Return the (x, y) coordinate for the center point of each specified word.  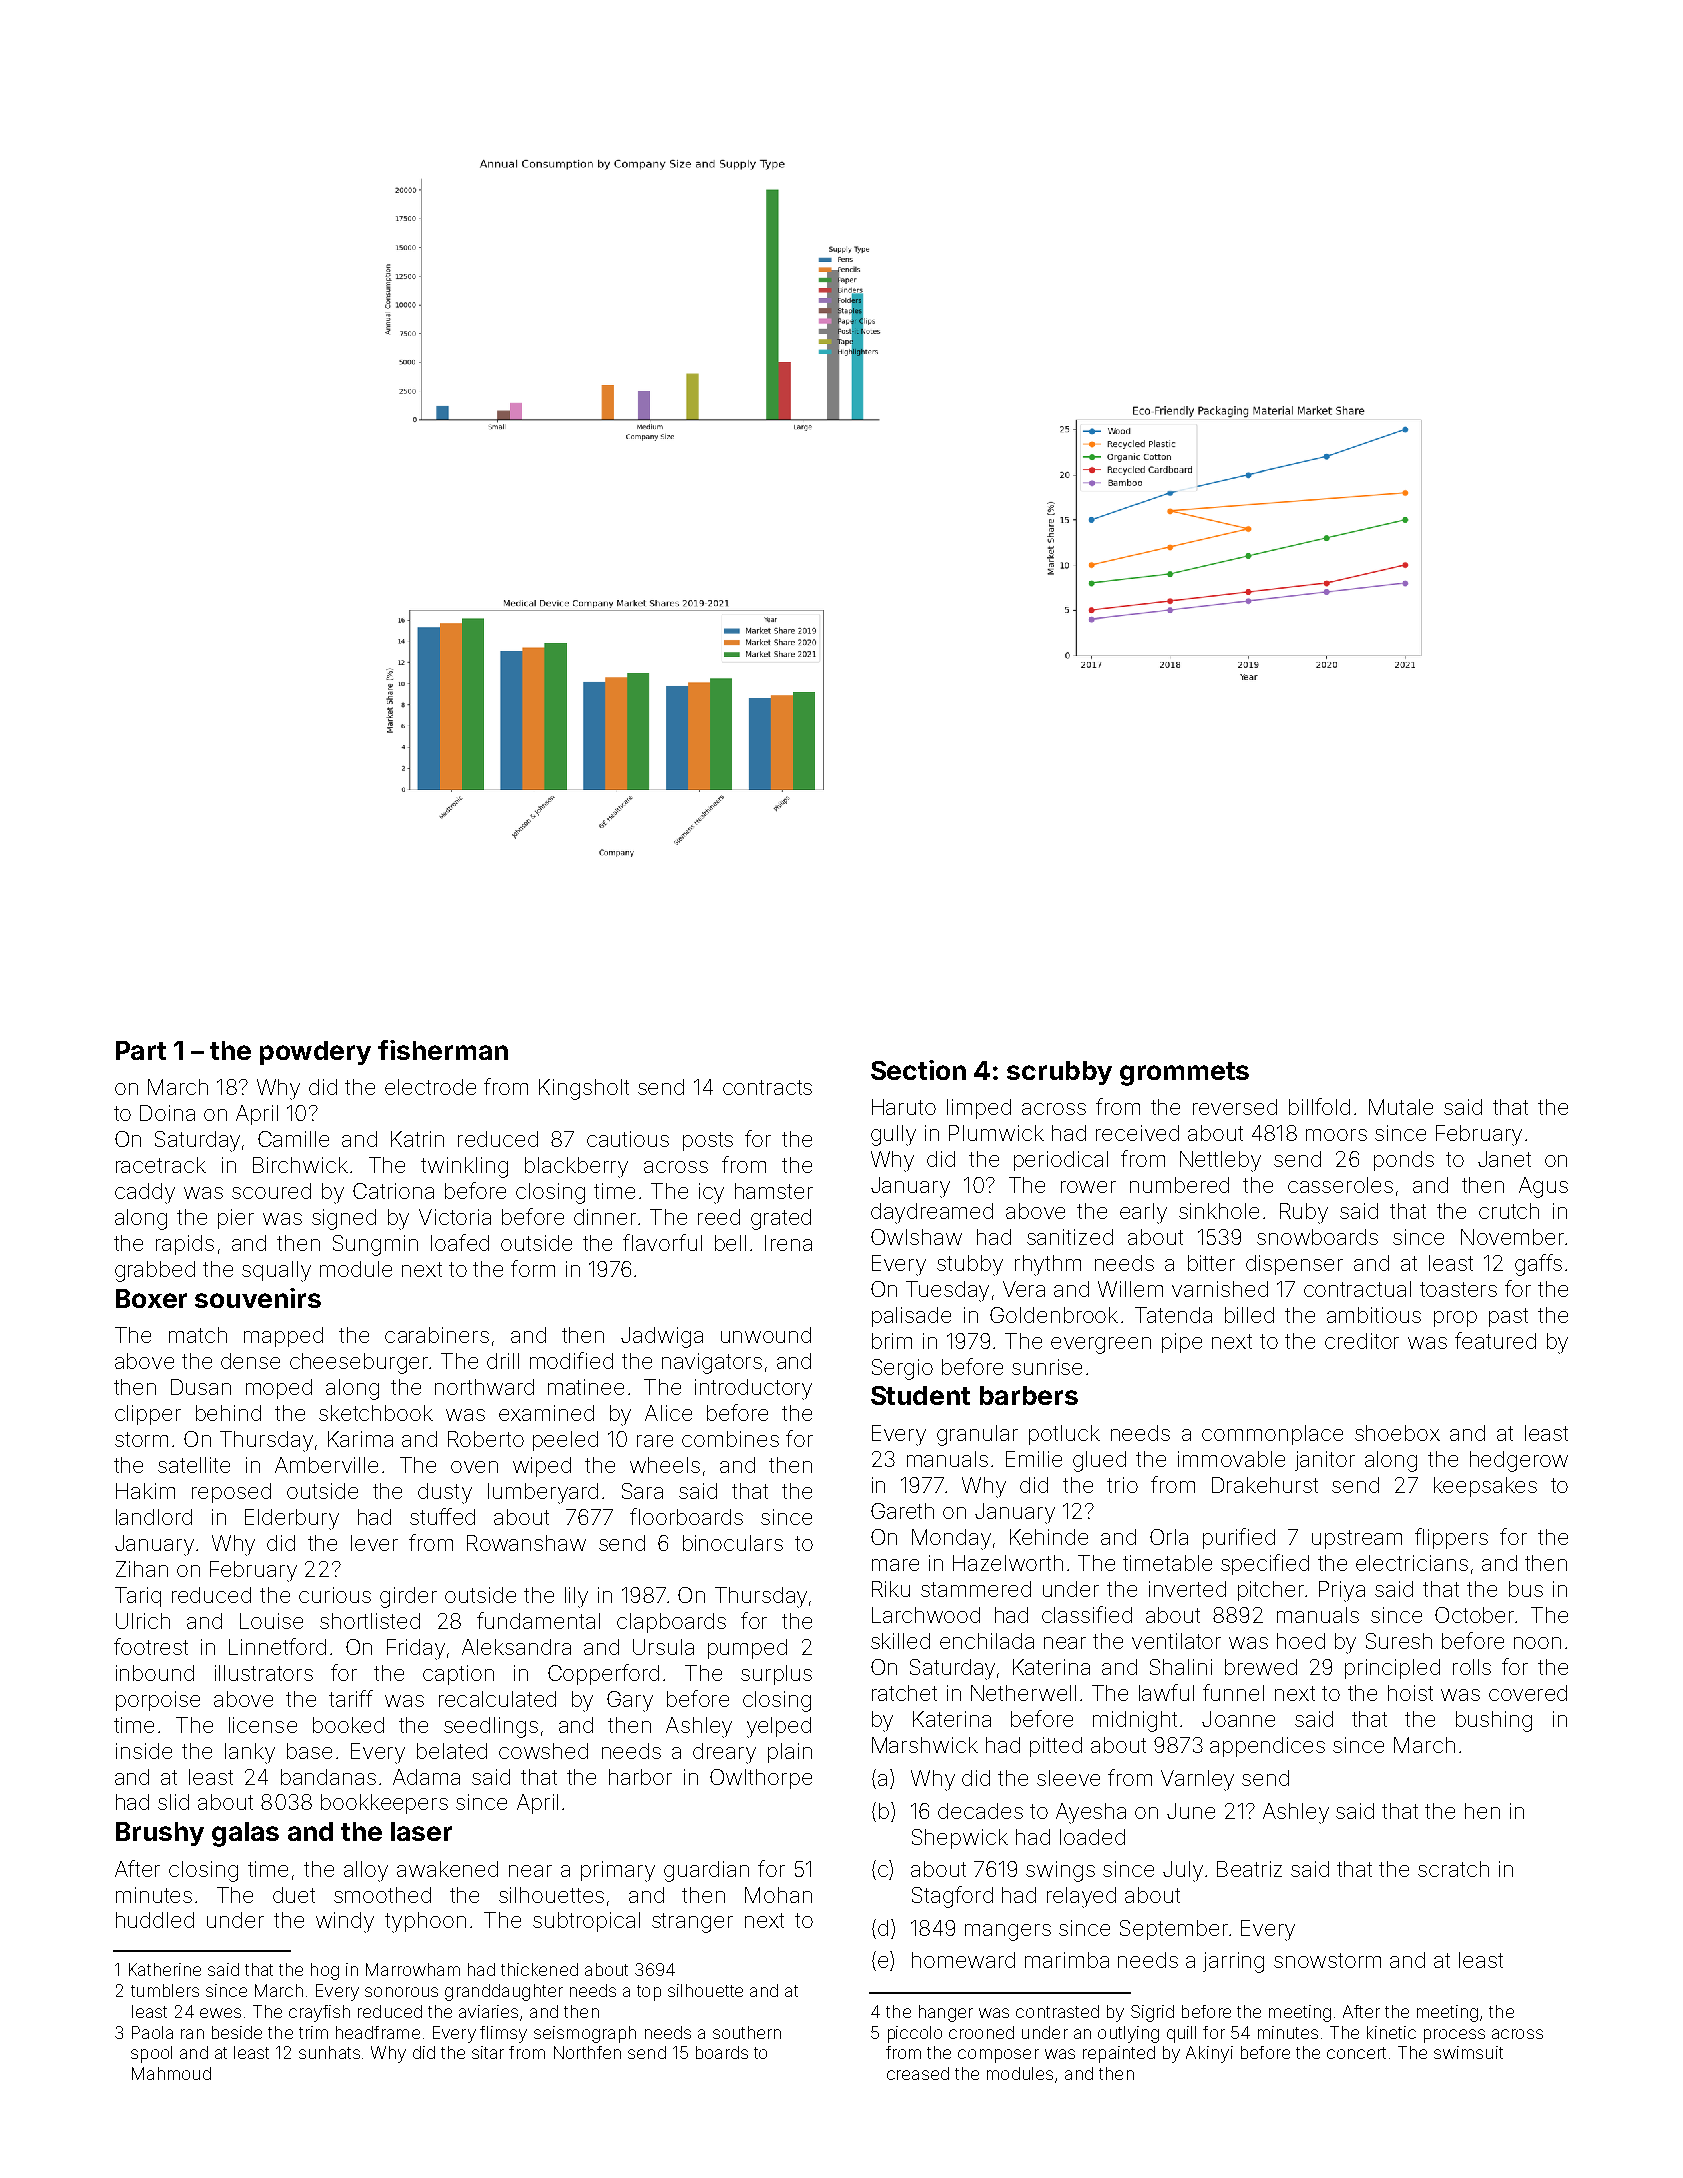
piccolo (915, 2034)
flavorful (662, 1242)
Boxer (151, 1298)
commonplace (1272, 1435)
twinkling (464, 1167)
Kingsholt (584, 1089)
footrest (151, 1646)
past (1508, 1317)
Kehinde (1049, 1537)
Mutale (1401, 1107)
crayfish (319, 2013)
